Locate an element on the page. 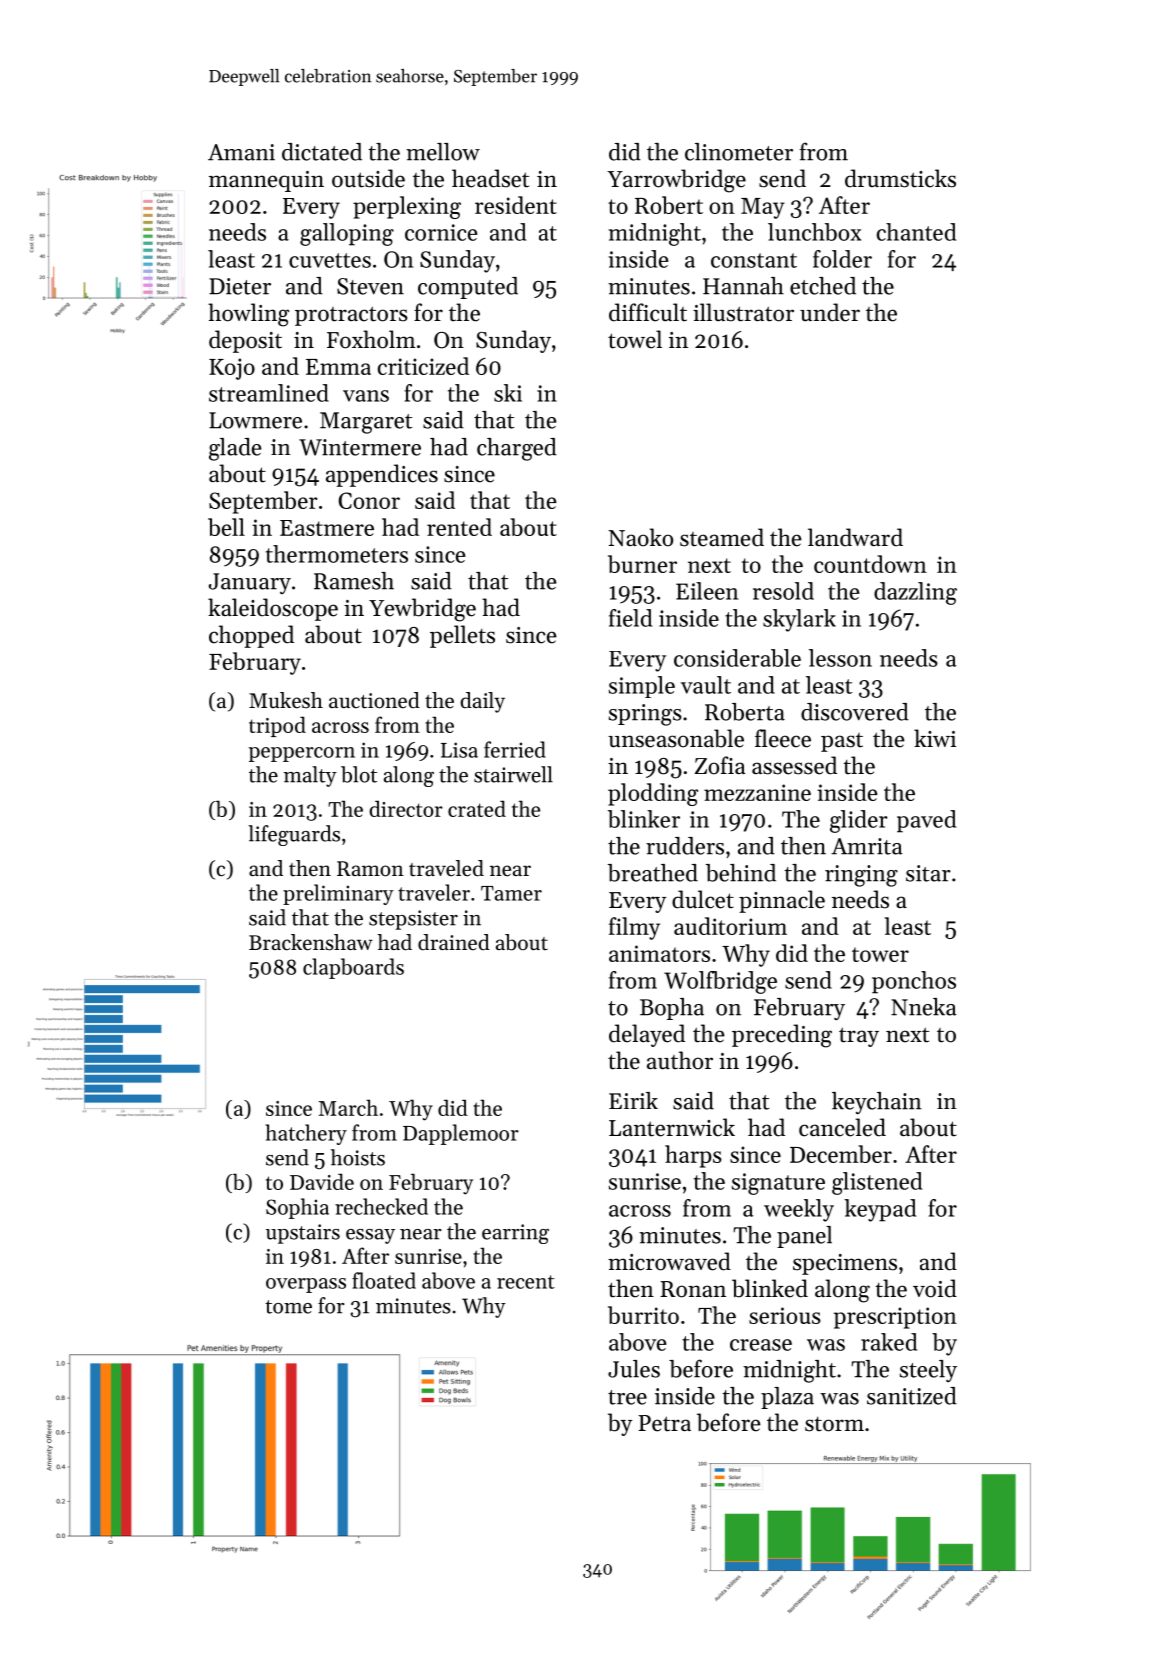  towel is located at coordinates (635, 339).
